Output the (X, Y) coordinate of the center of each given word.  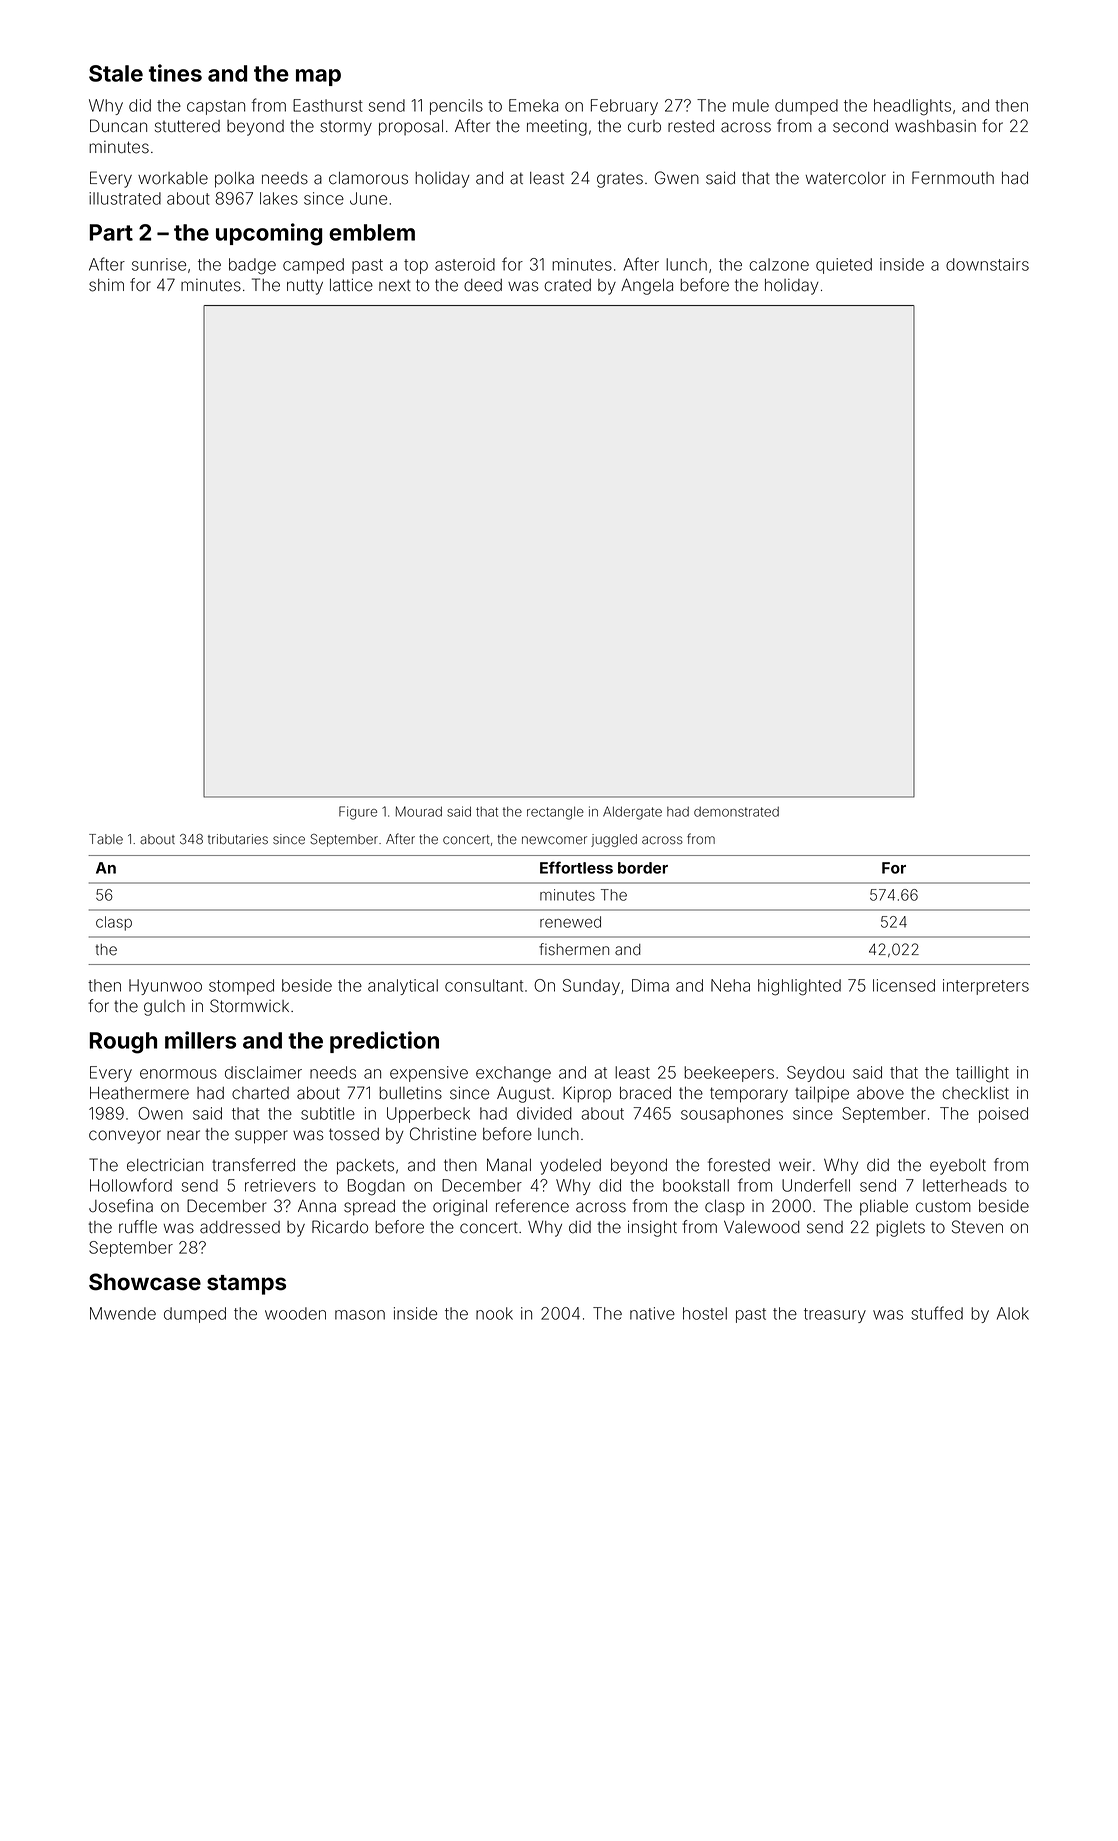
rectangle (555, 813)
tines (175, 73)
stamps (246, 1285)
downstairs (987, 264)
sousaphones (732, 1115)
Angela (647, 286)
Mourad (419, 811)
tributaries (238, 839)
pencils (456, 107)
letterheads (965, 1185)
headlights (912, 107)
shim (106, 285)
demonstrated (736, 812)
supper (261, 1137)
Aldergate (632, 813)
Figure (358, 813)
